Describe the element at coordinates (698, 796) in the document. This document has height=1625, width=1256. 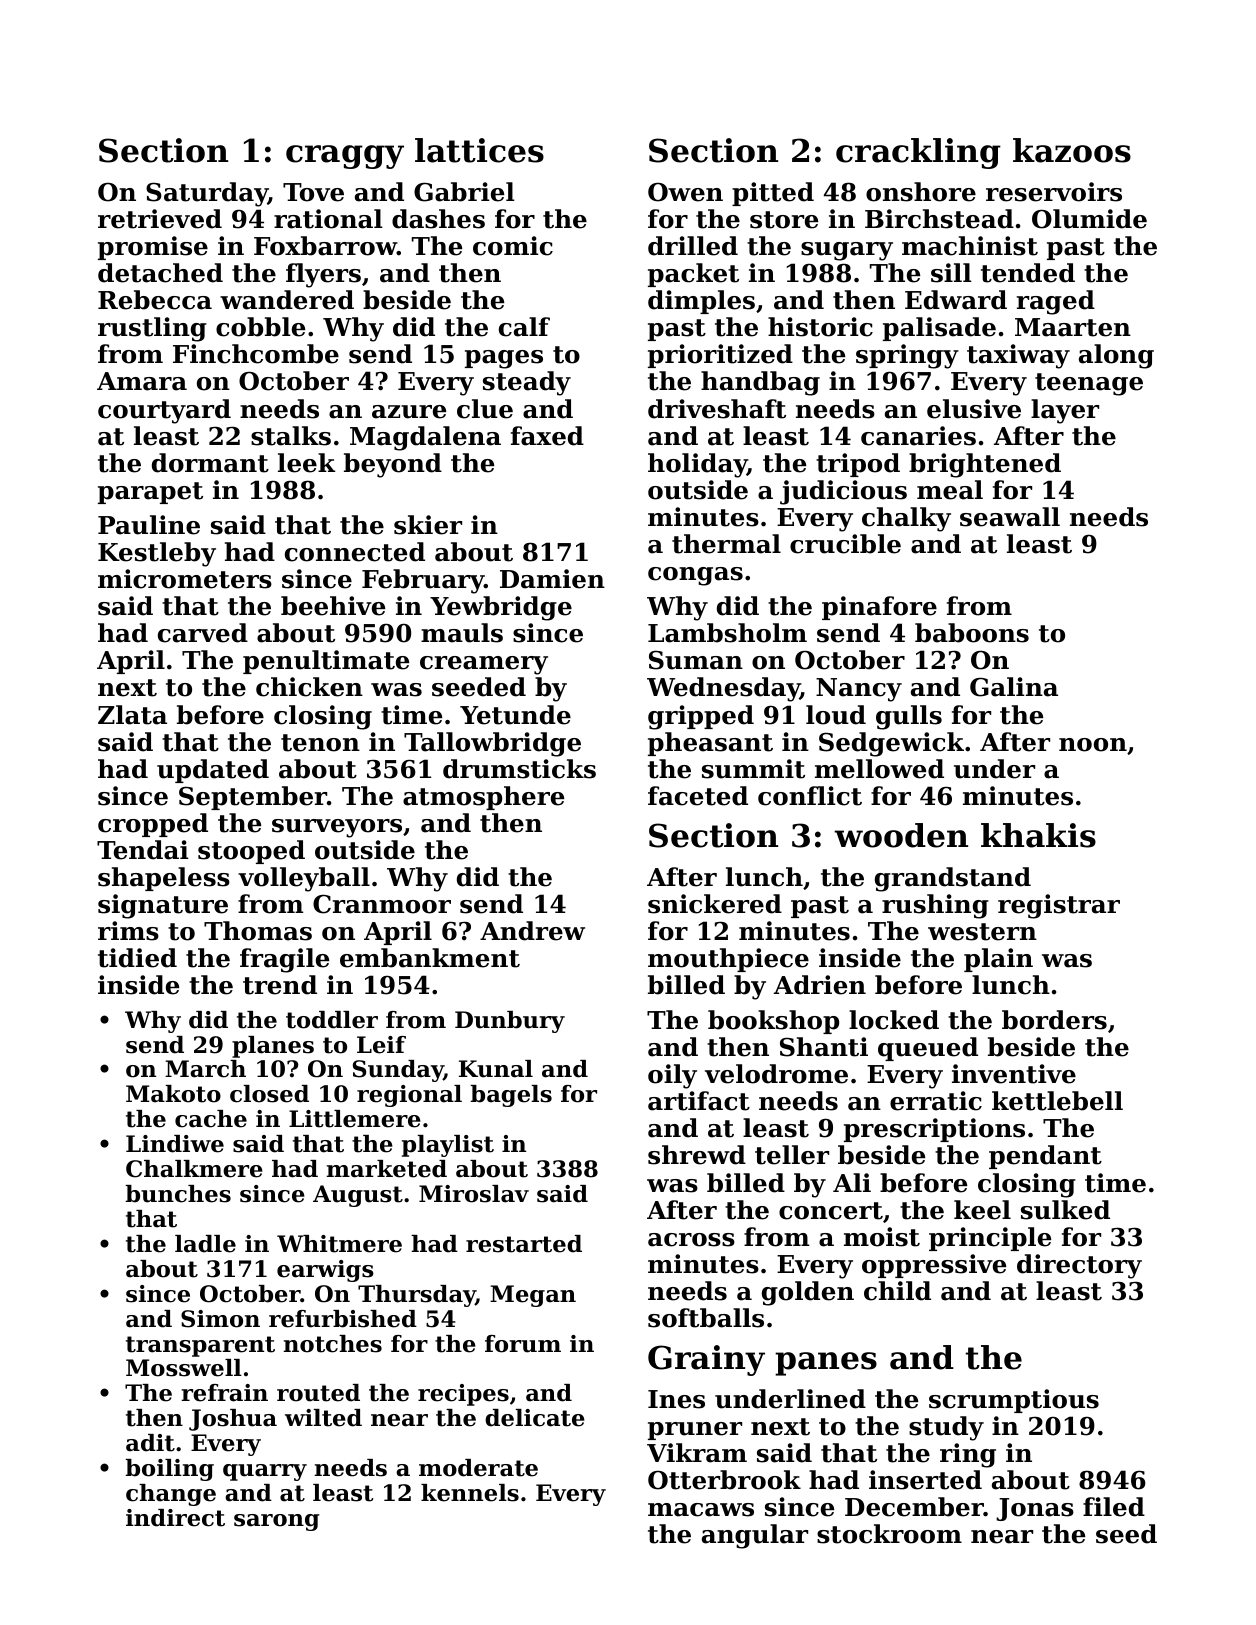
I see `faceted` at that location.
